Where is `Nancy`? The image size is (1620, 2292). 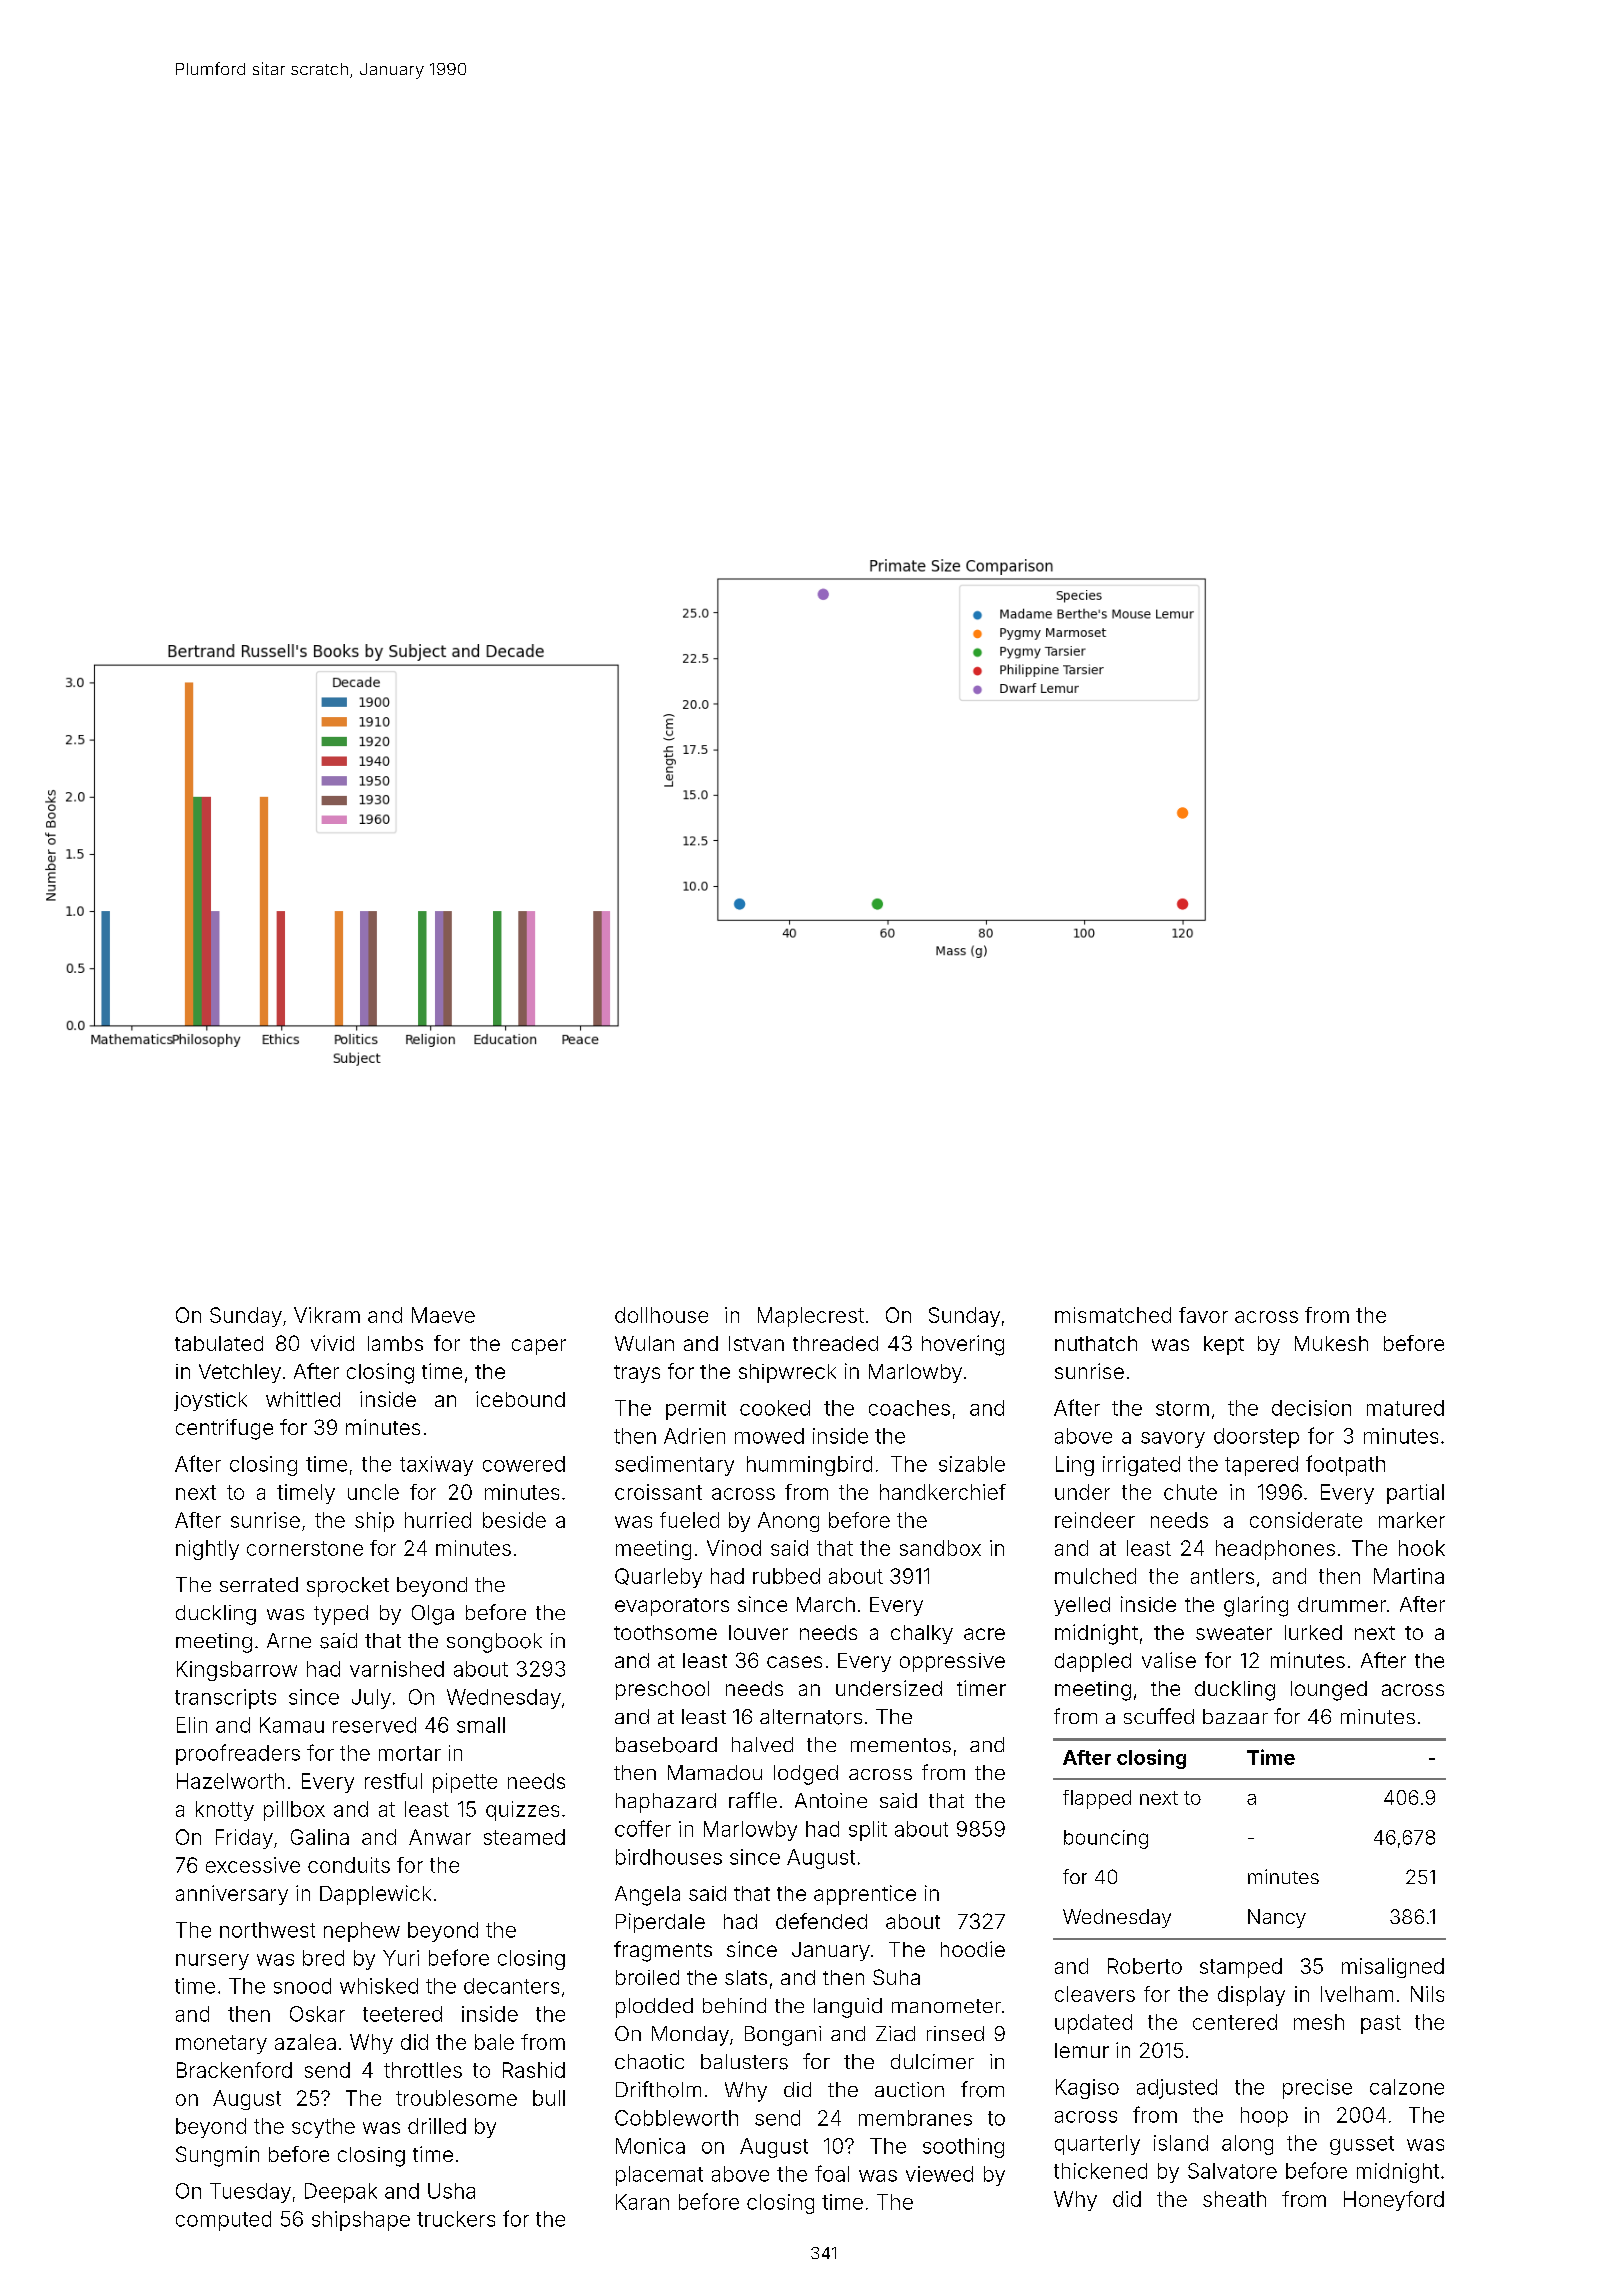 Nancy is located at coordinates (1277, 1918).
